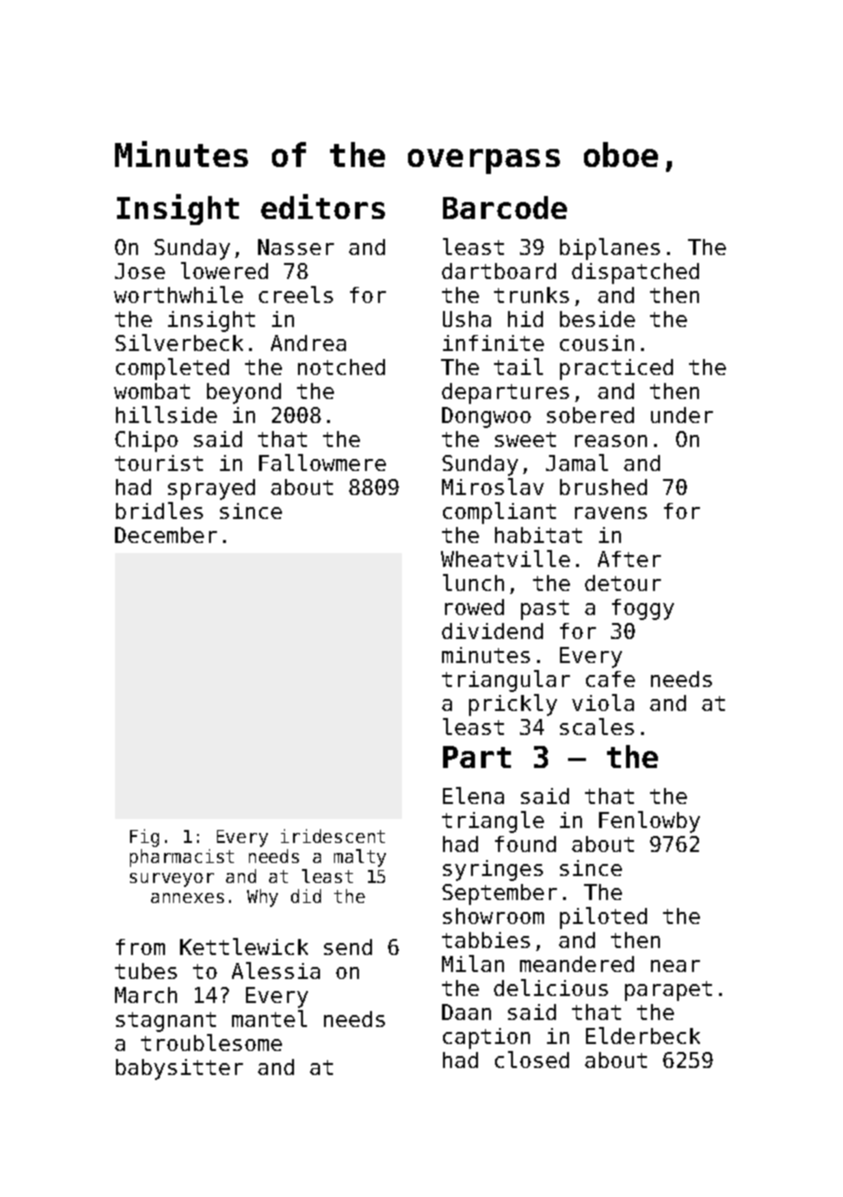 Image resolution: width=843 pixels, height=1197 pixels. I want to click on mantel, so click(269, 1018).
